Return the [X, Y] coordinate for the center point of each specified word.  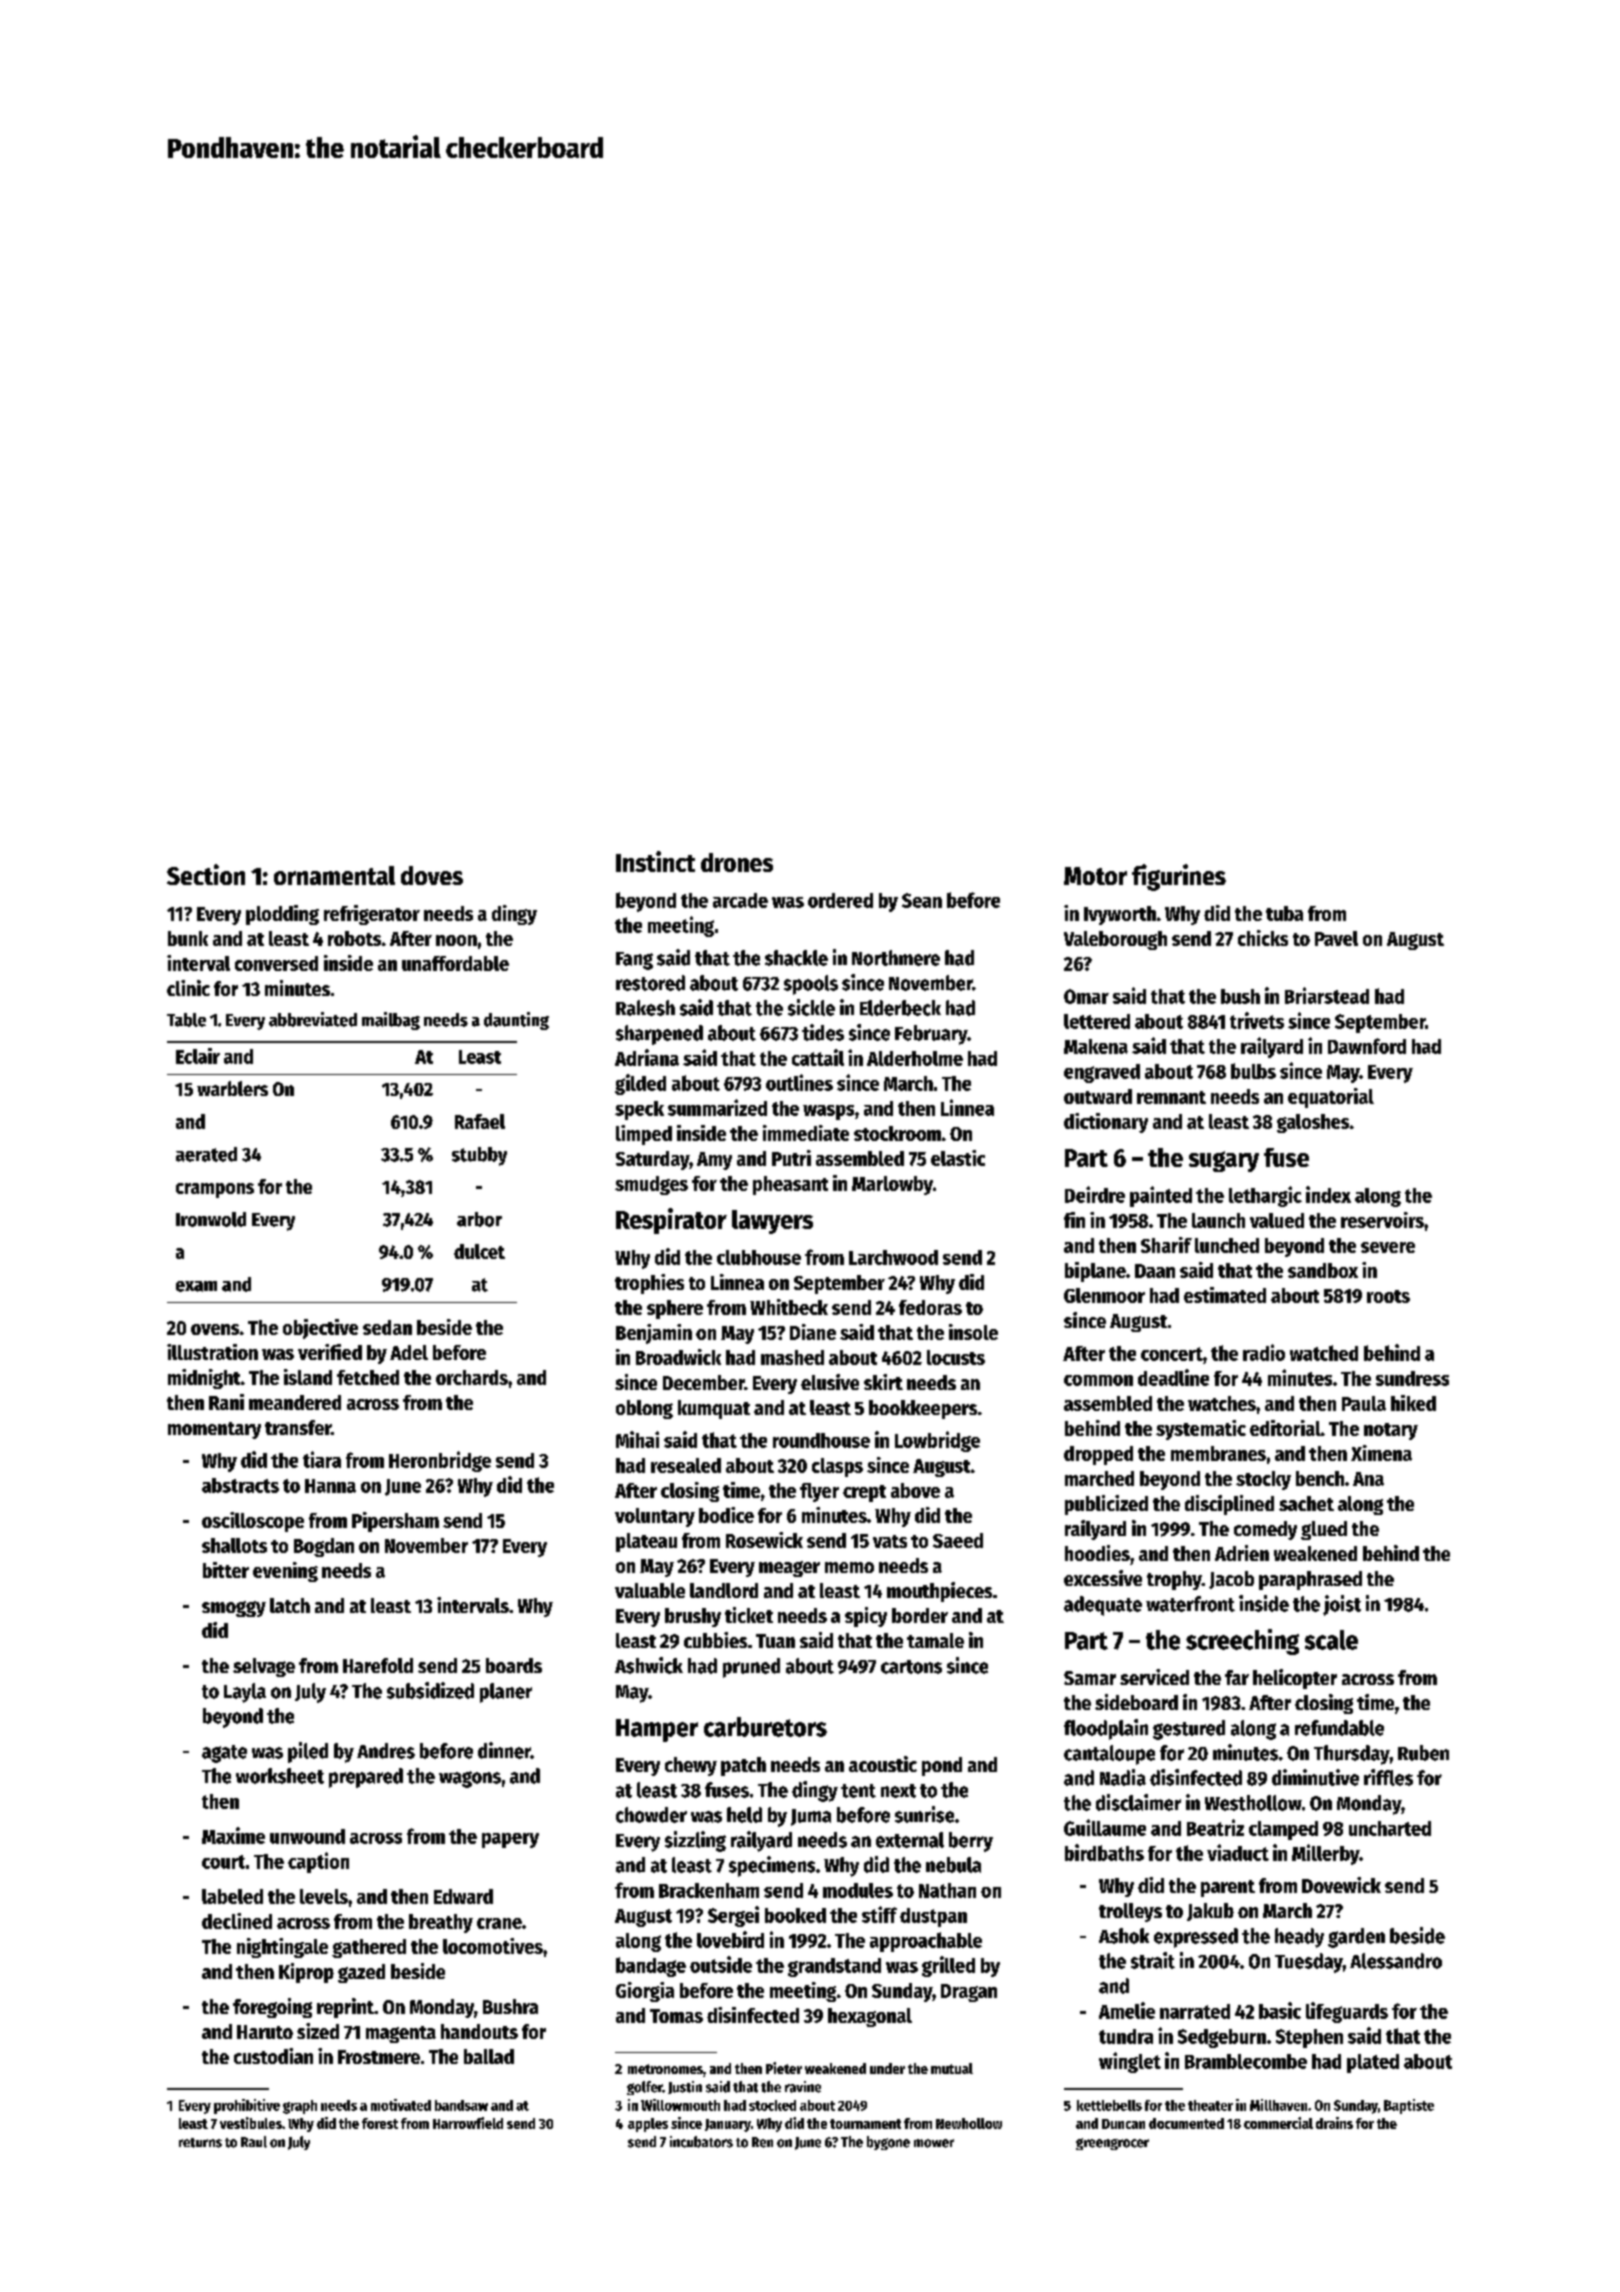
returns [200, 2143]
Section [206, 874]
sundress [1412, 1378]
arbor [479, 1219]
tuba [1284, 913]
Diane [813, 1332]
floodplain [1106, 1729]
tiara [322, 1459]
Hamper [657, 1730]
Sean [922, 900]
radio [1264, 1352]
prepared [366, 1778]
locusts [956, 1357]
